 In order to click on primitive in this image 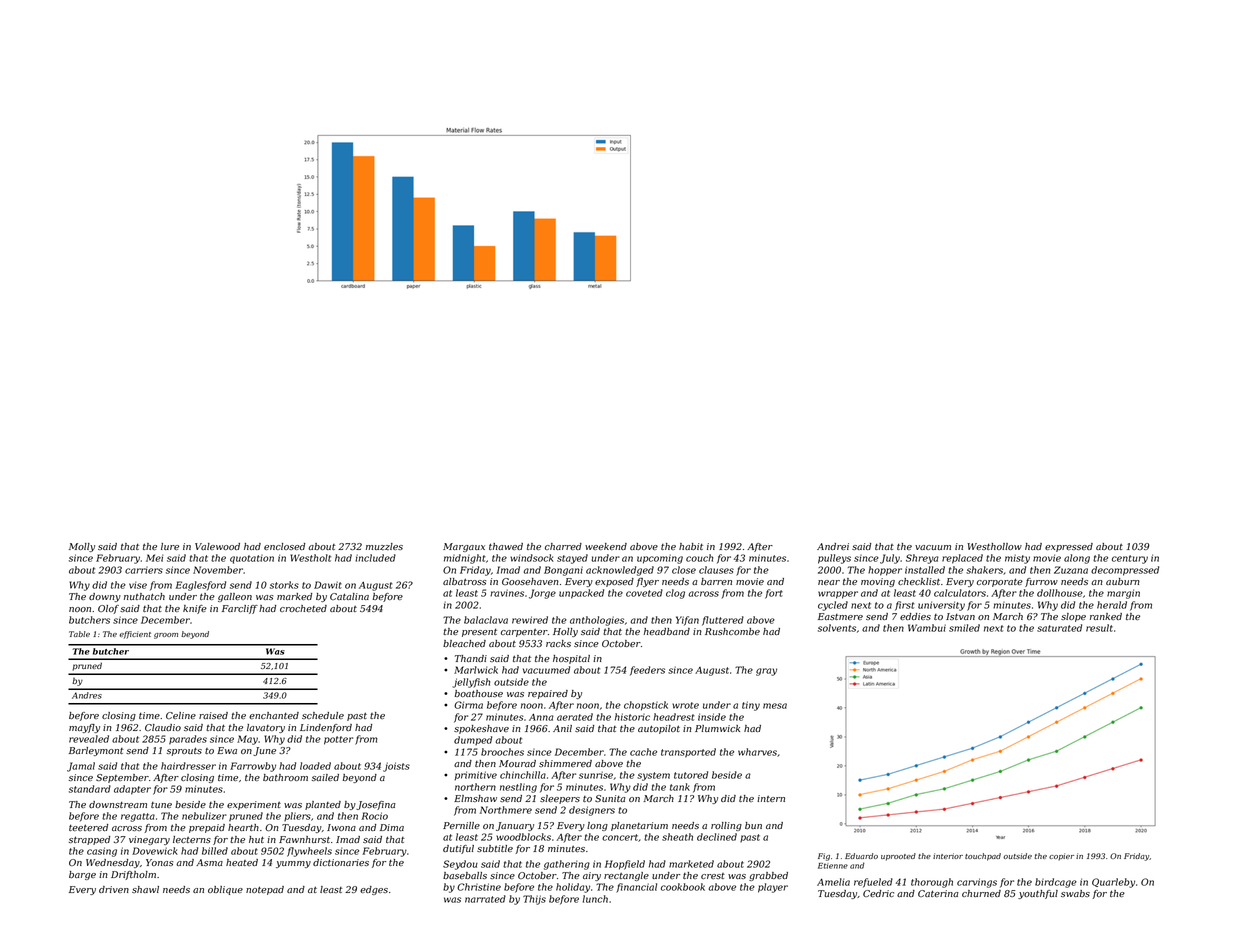, I will do `click(476, 776)`.
